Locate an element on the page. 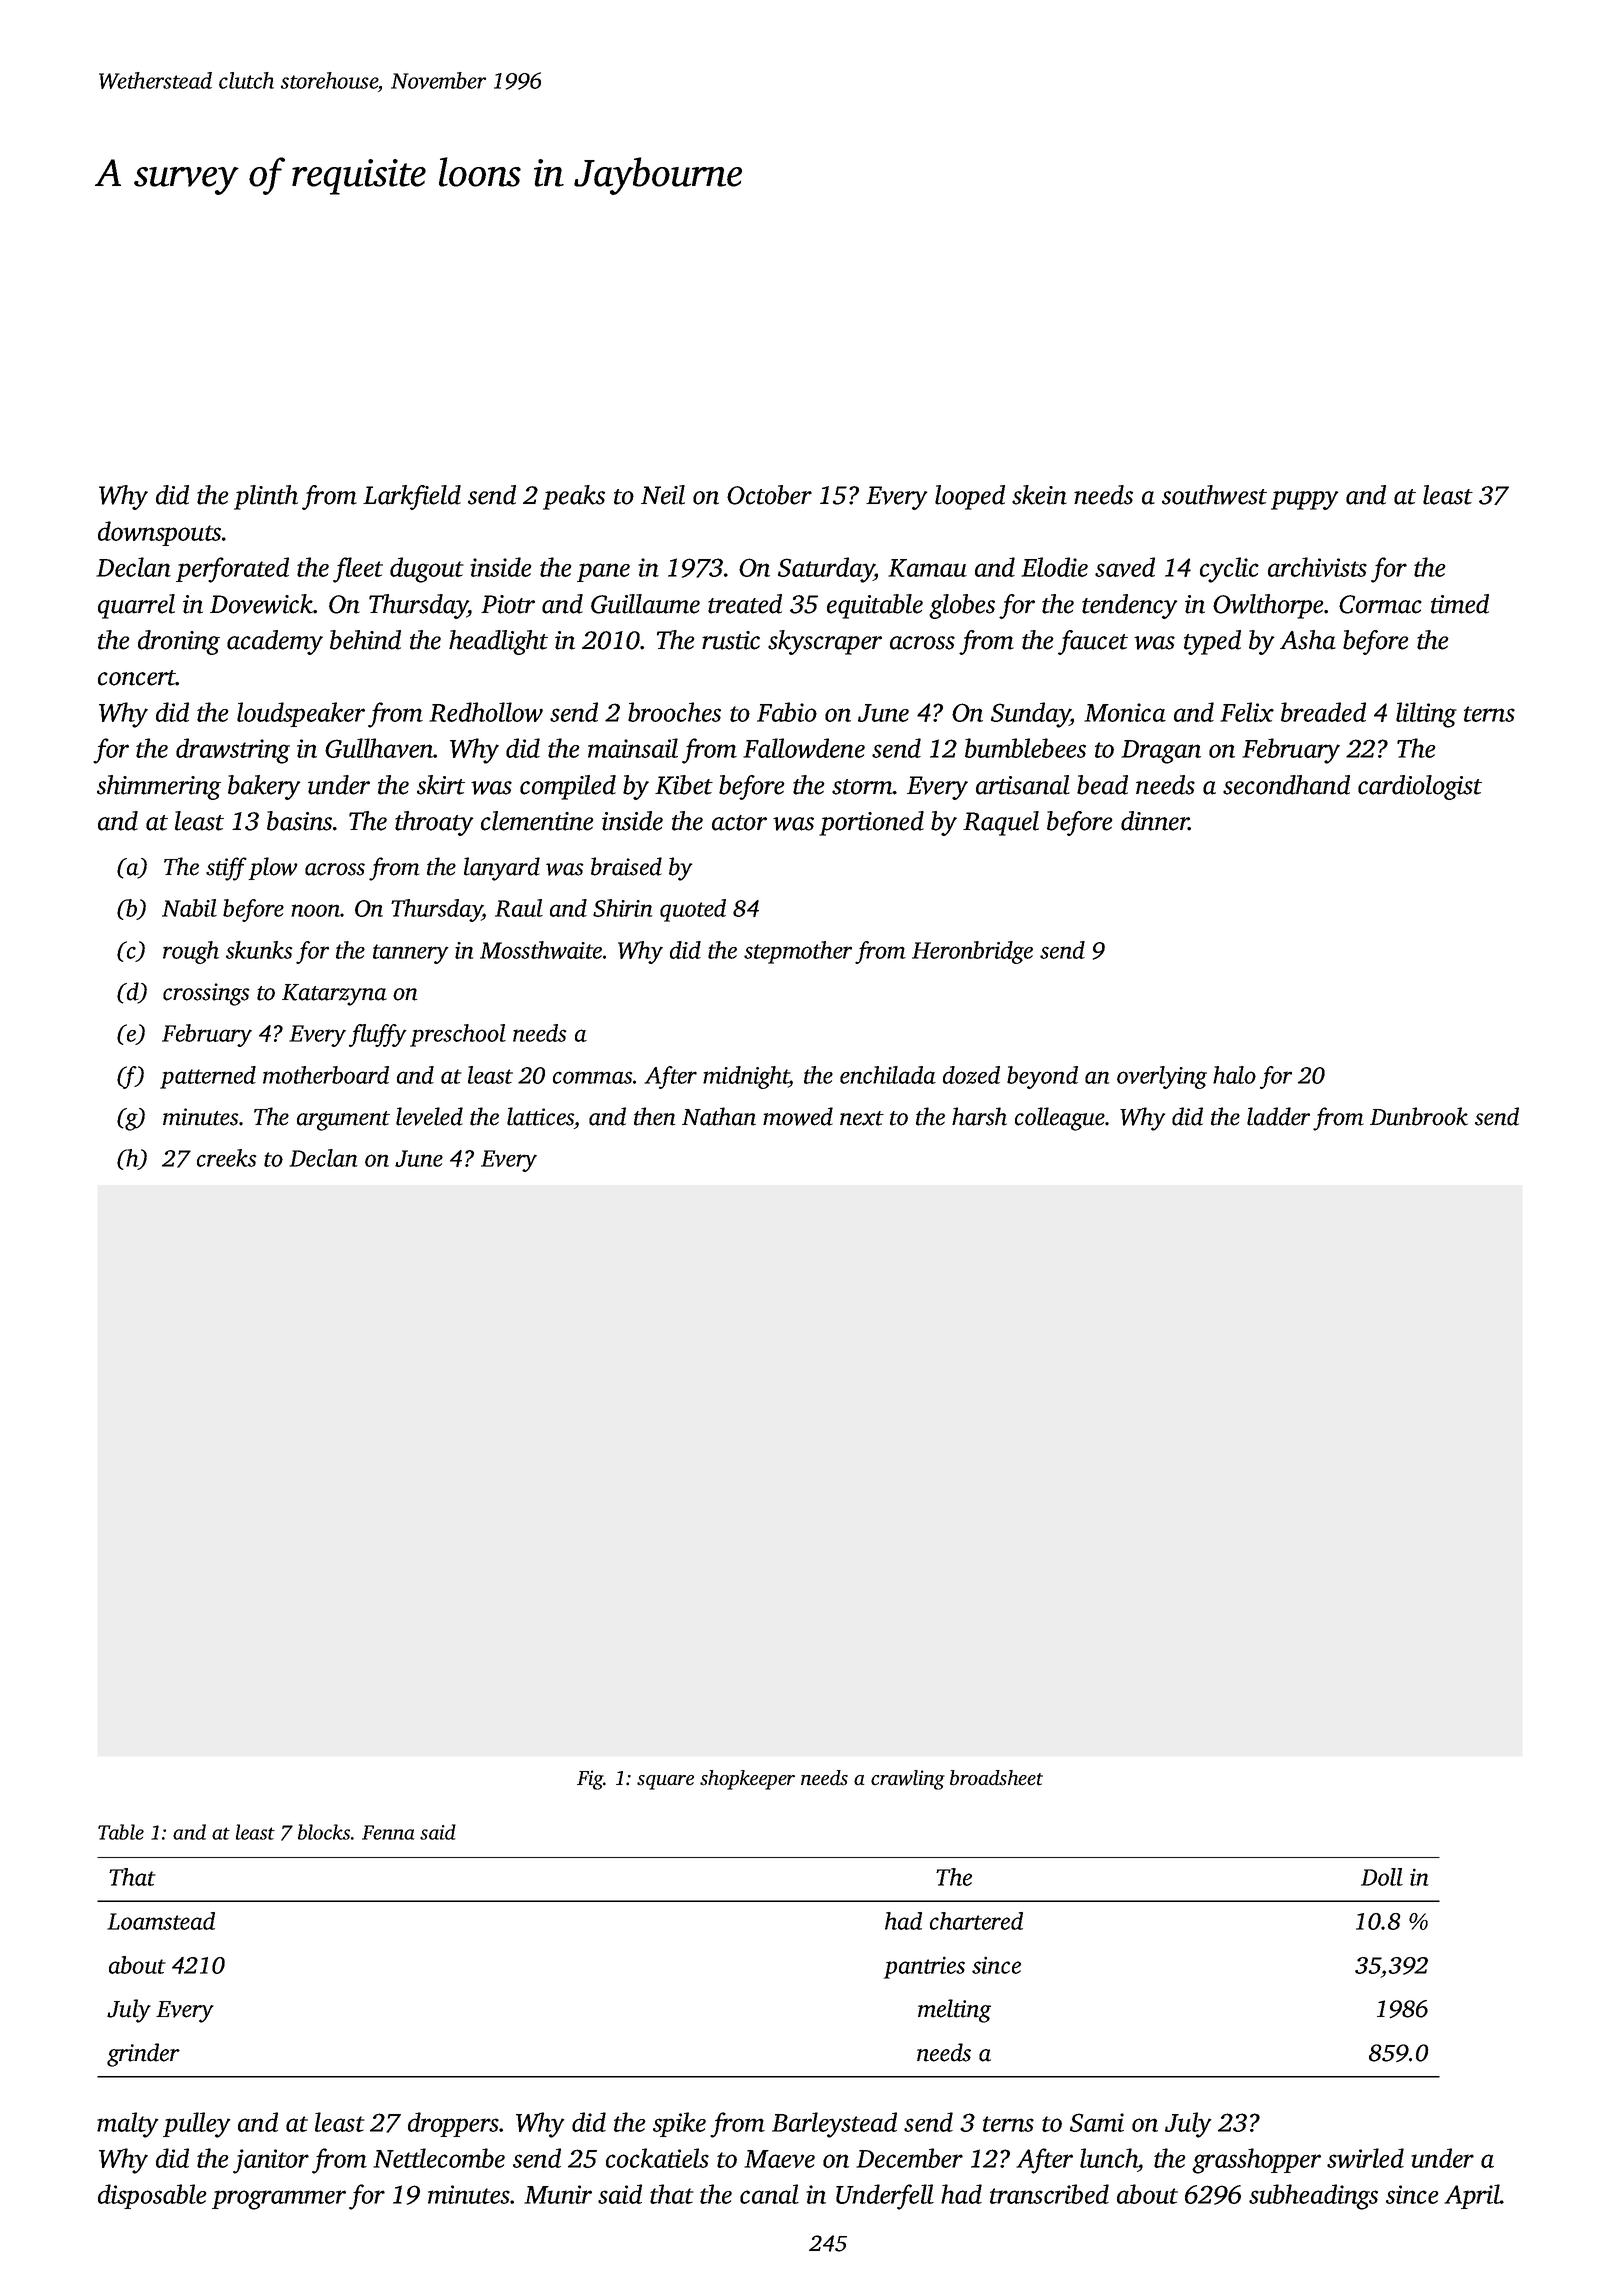 This document has height=2292, width=1620. blocks is located at coordinates (324, 1832).
